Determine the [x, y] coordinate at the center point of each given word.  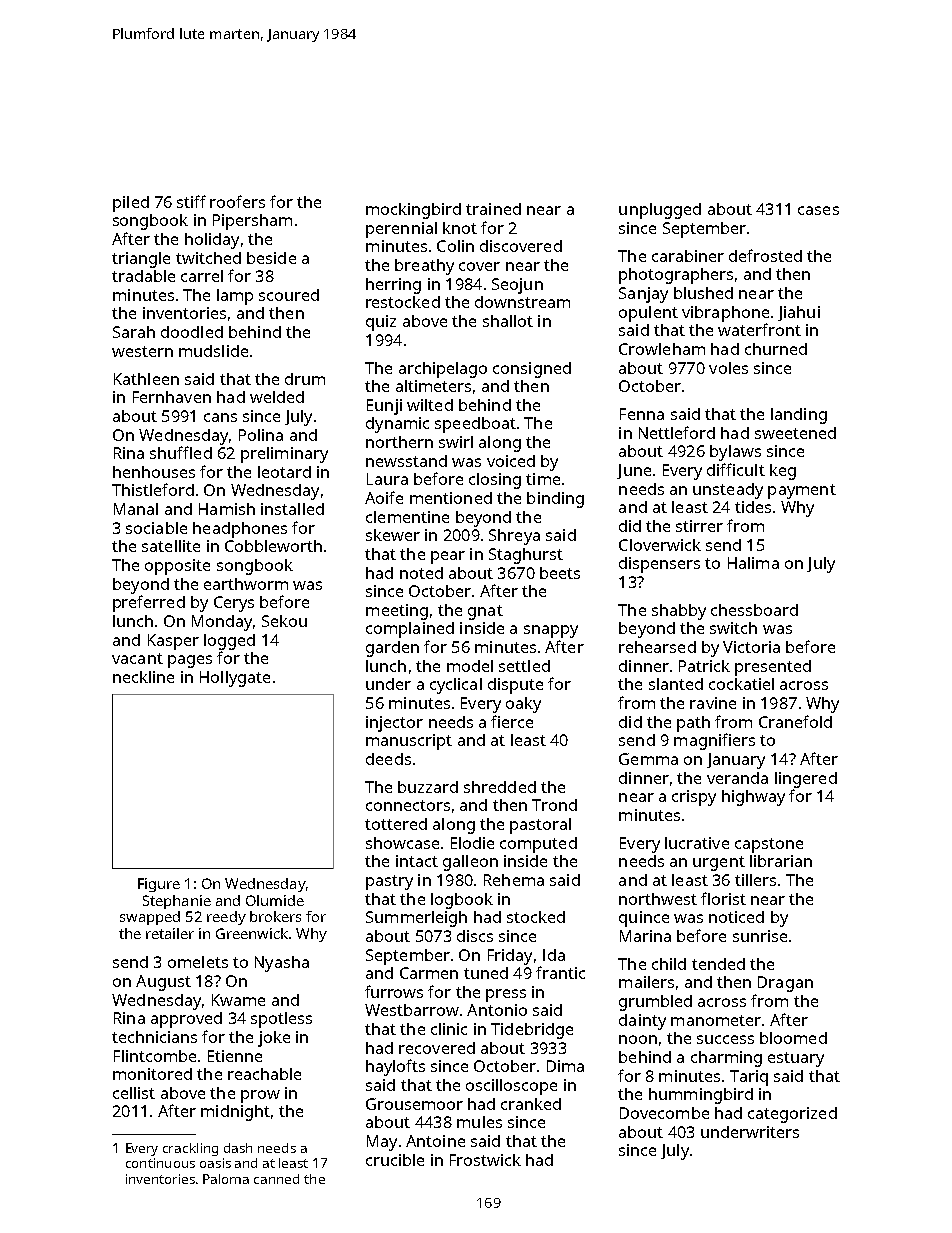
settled [524, 666]
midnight [235, 1113]
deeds [388, 759]
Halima [753, 563]
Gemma [648, 759]
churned [776, 349]
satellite [171, 546]
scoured [289, 295]
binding [555, 500]
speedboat [475, 425]
